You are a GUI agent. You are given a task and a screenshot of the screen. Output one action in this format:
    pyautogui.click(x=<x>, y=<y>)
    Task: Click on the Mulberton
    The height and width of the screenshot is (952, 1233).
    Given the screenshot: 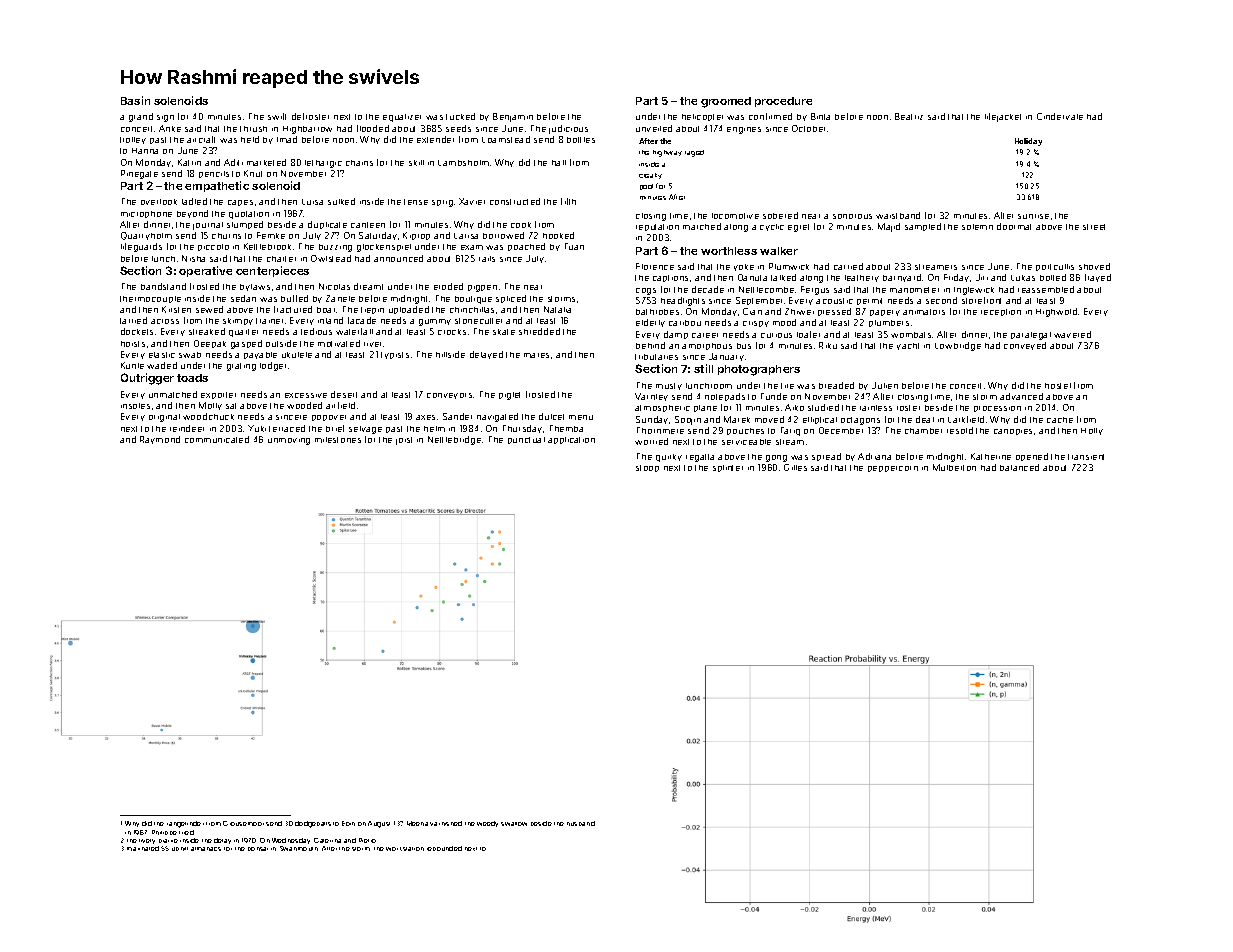 What is the action you would take?
    pyautogui.click(x=954, y=467)
